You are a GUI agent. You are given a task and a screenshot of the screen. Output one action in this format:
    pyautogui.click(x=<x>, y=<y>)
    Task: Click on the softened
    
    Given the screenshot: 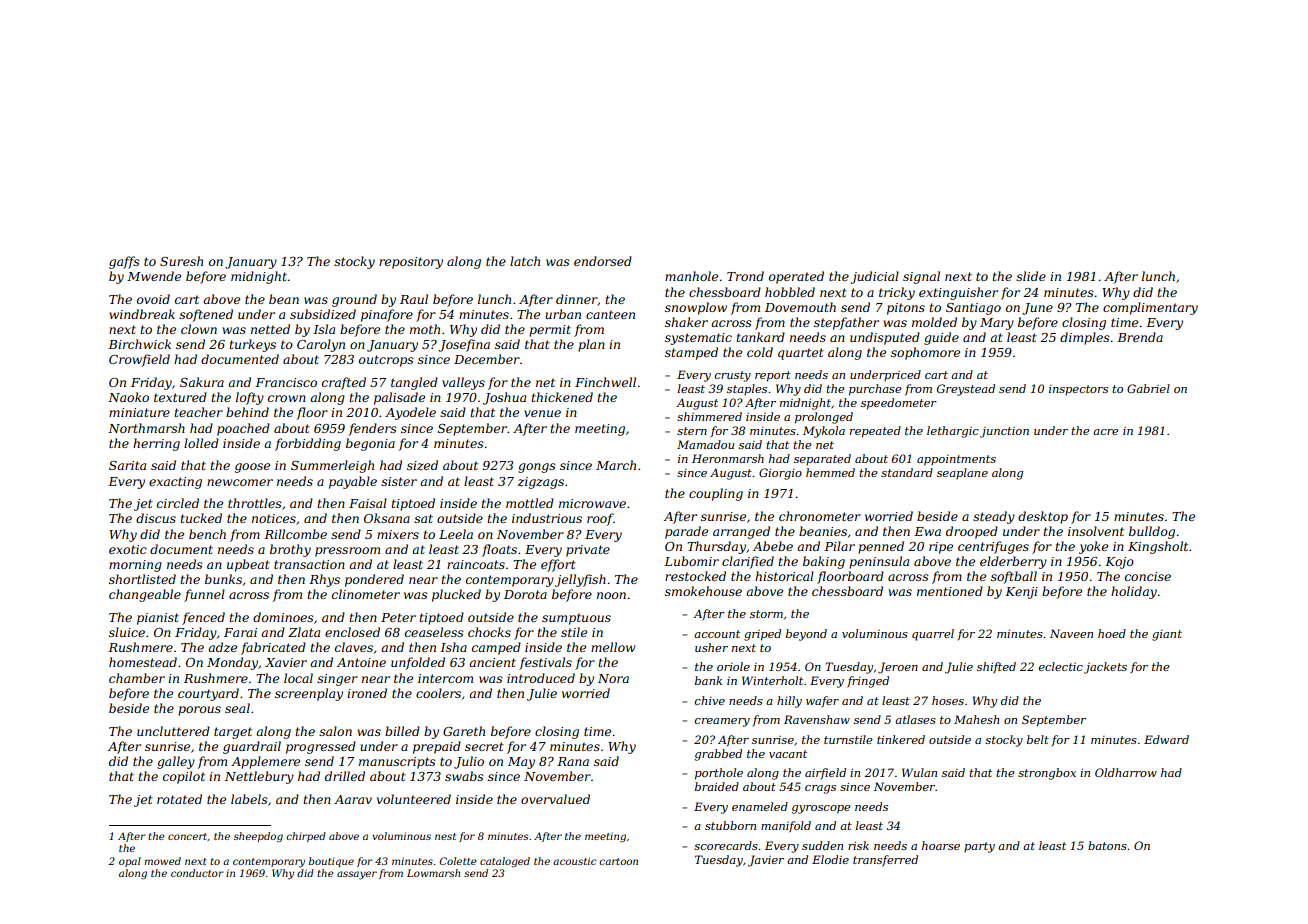 What is the action you would take?
    pyautogui.click(x=206, y=315)
